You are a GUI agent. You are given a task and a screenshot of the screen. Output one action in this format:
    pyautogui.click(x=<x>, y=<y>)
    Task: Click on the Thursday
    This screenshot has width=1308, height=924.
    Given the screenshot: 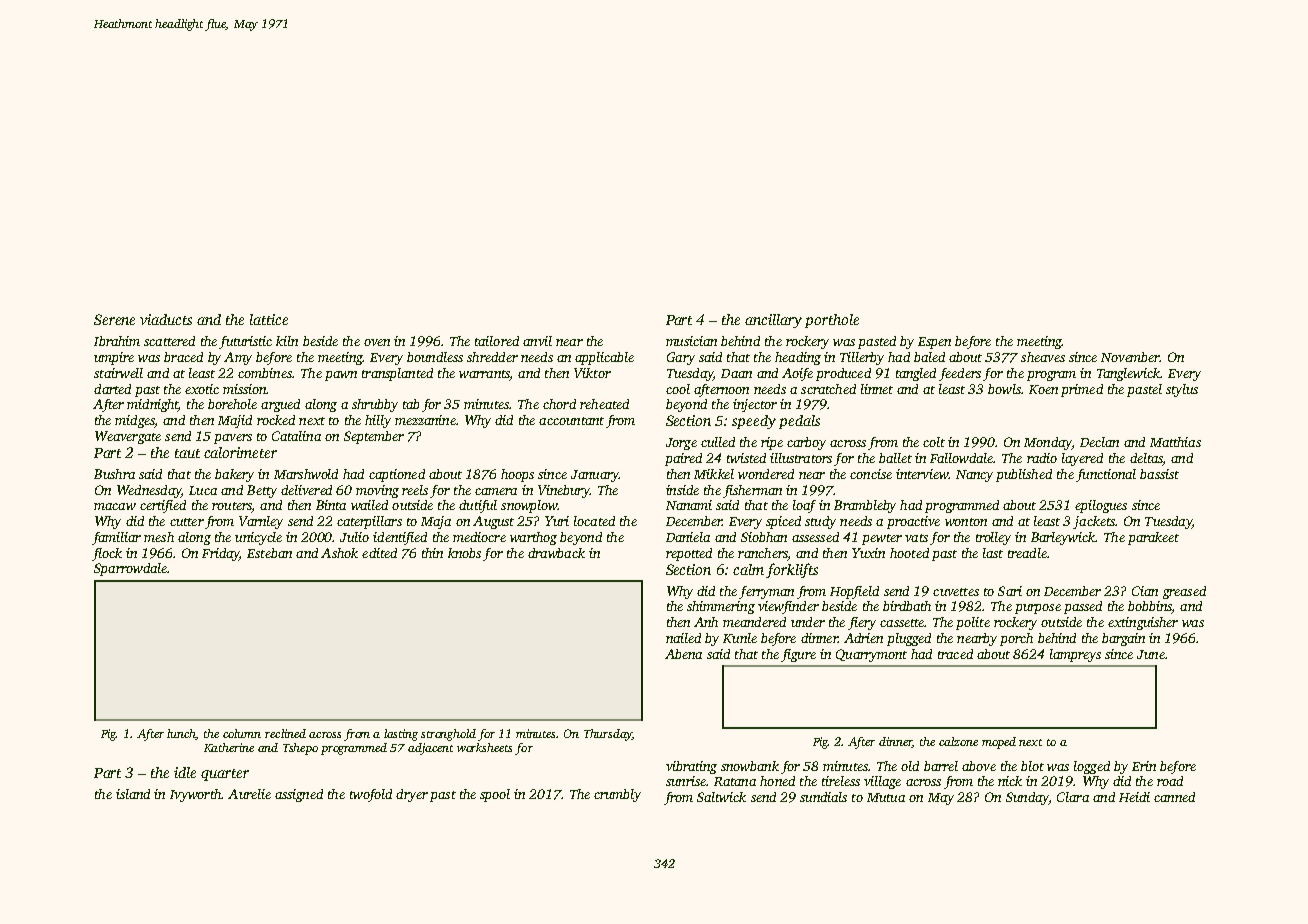 What is the action you would take?
    pyautogui.click(x=608, y=735)
